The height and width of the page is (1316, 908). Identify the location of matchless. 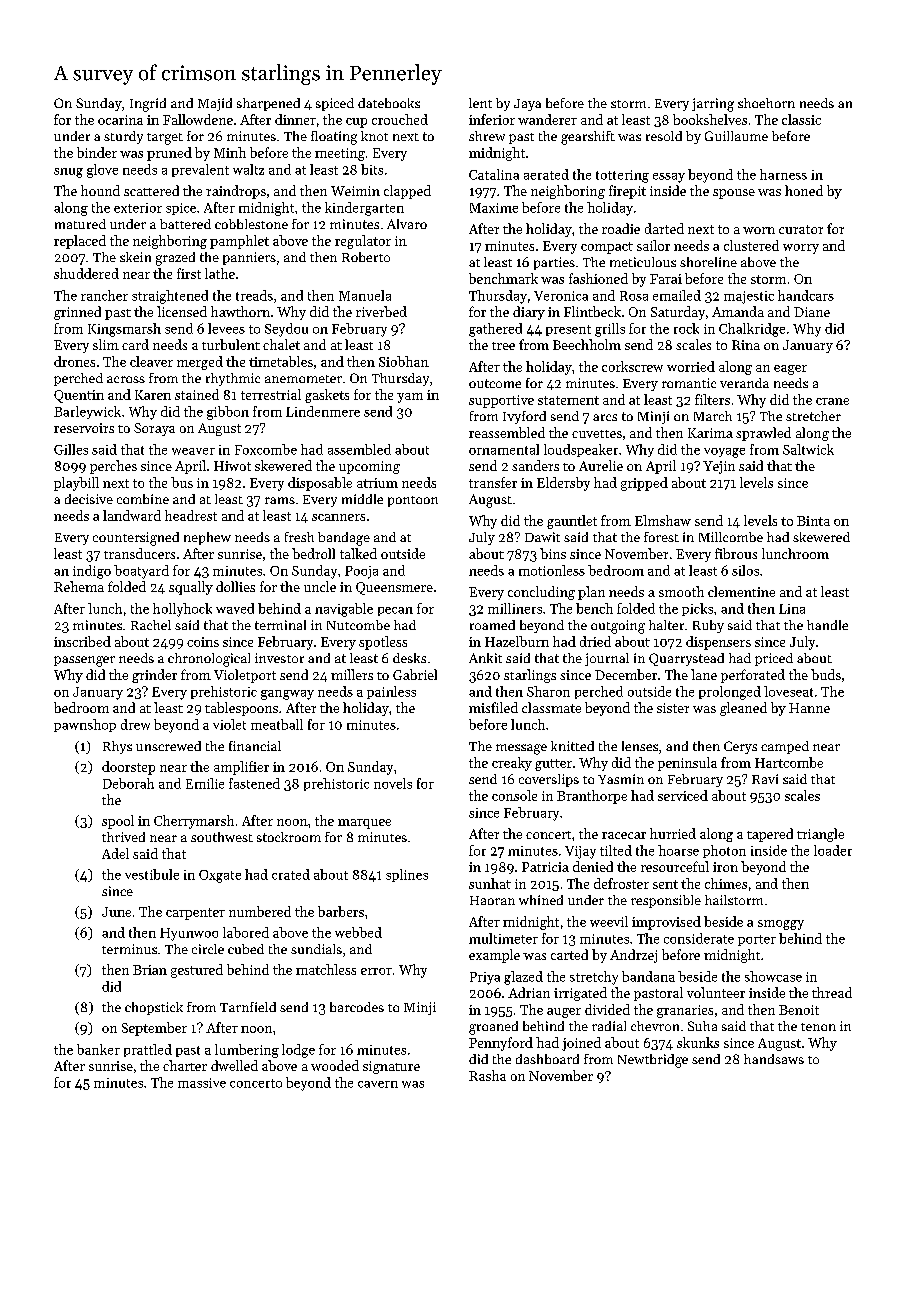
(326, 969).
